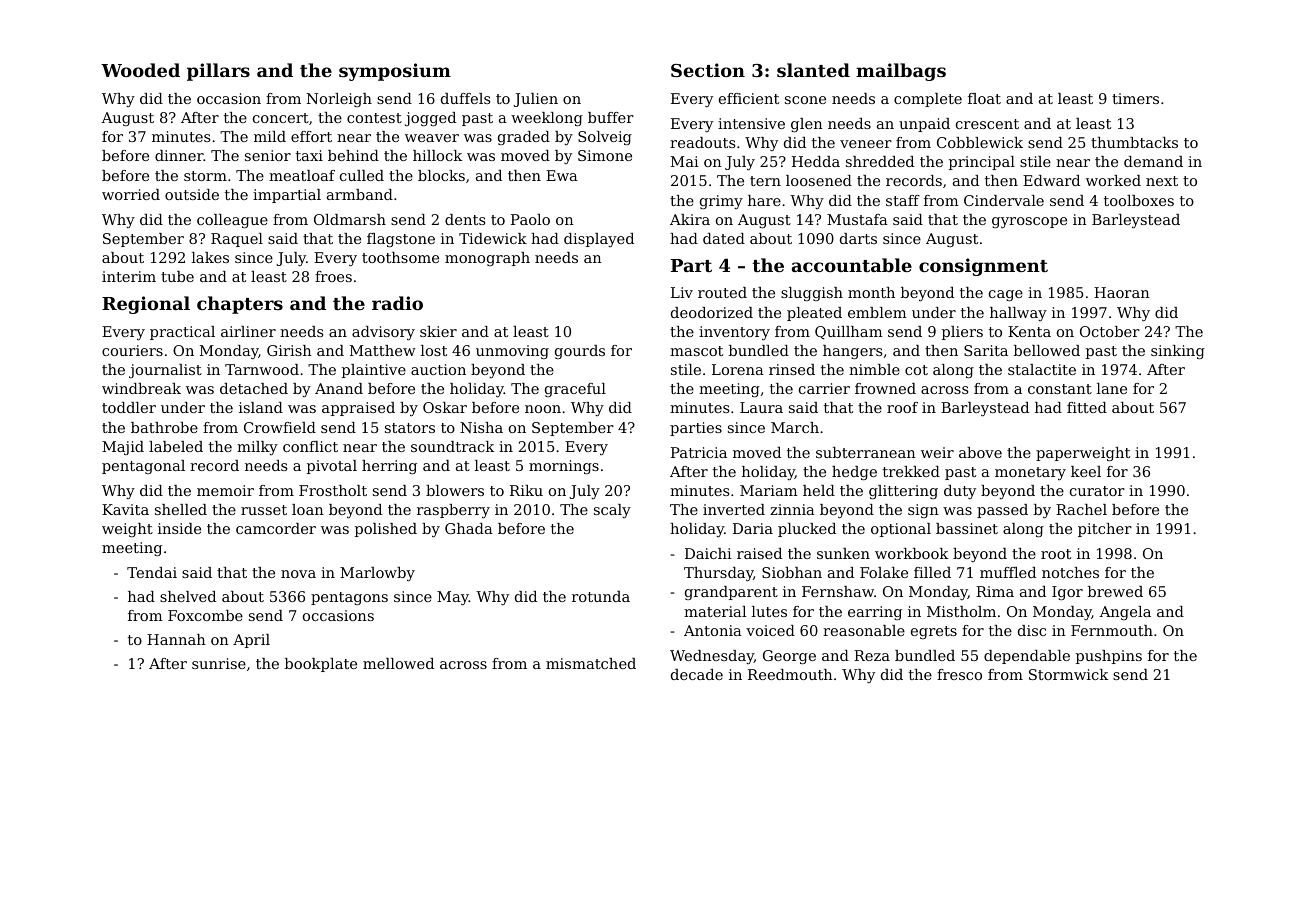 Image resolution: width=1308 pixels, height=924 pixels. I want to click on Norleigh, so click(339, 100).
